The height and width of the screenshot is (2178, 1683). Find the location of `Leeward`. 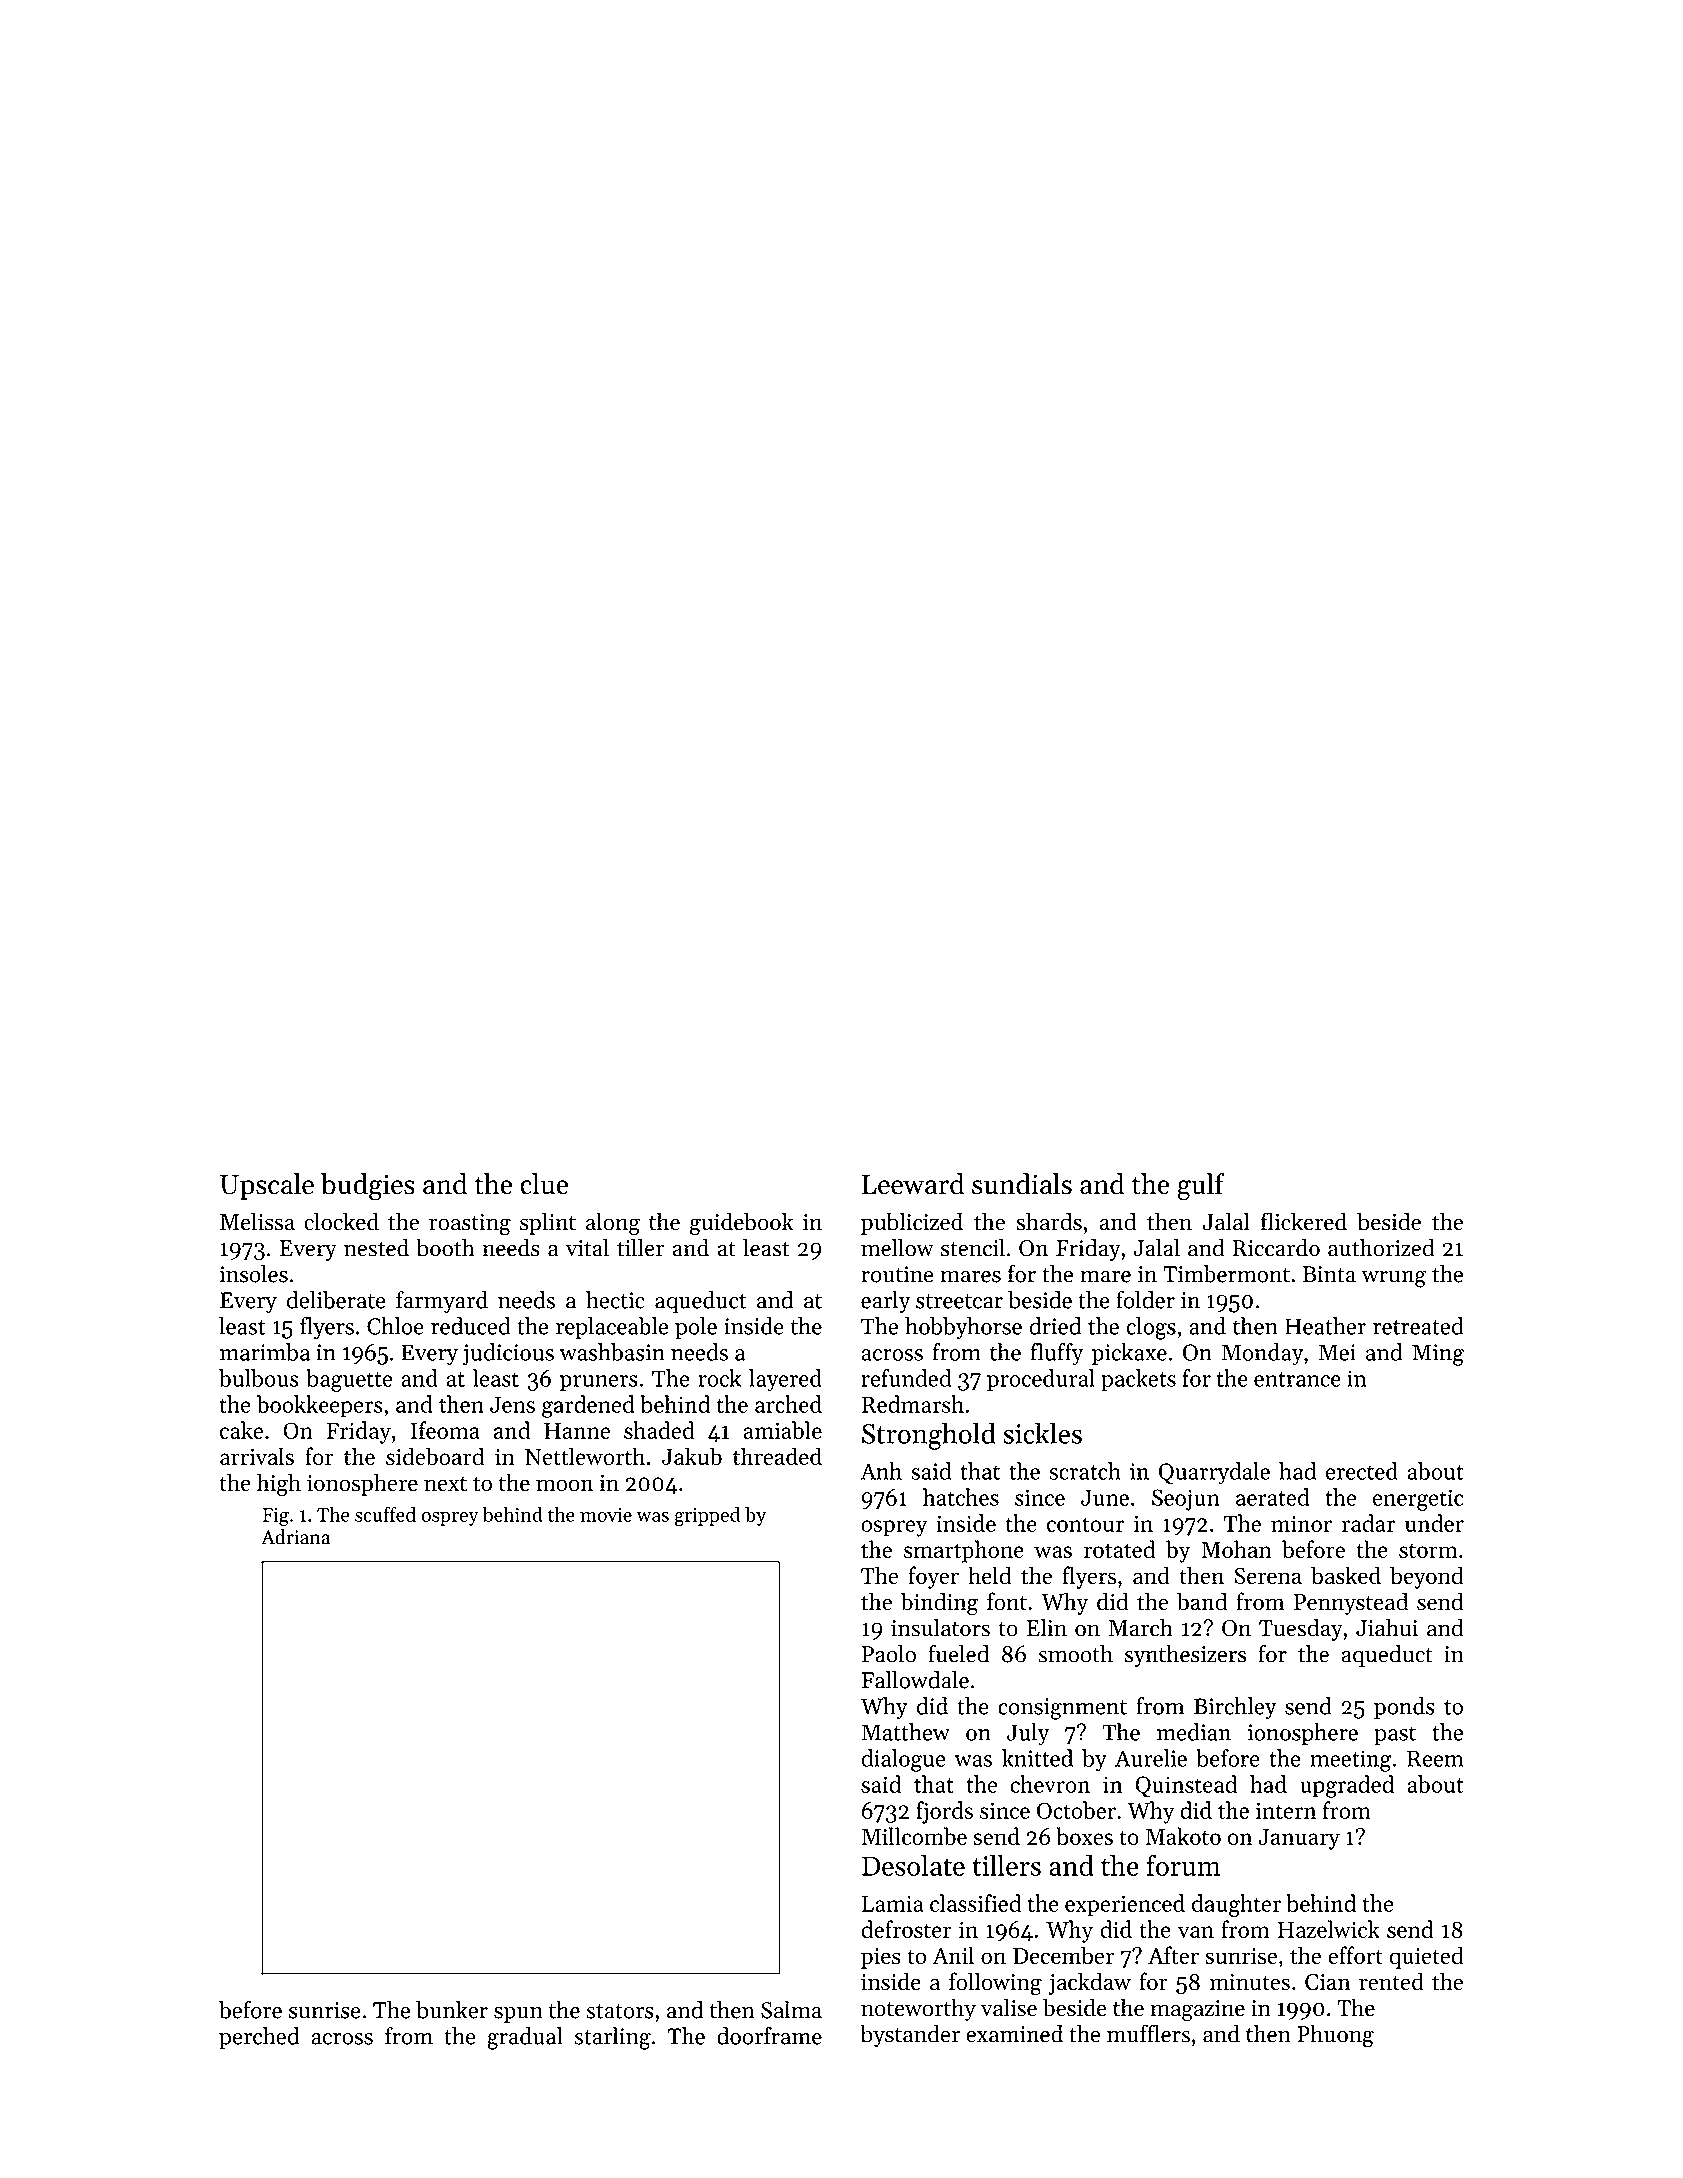

Leeward is located at coordinates (913, 1184).
